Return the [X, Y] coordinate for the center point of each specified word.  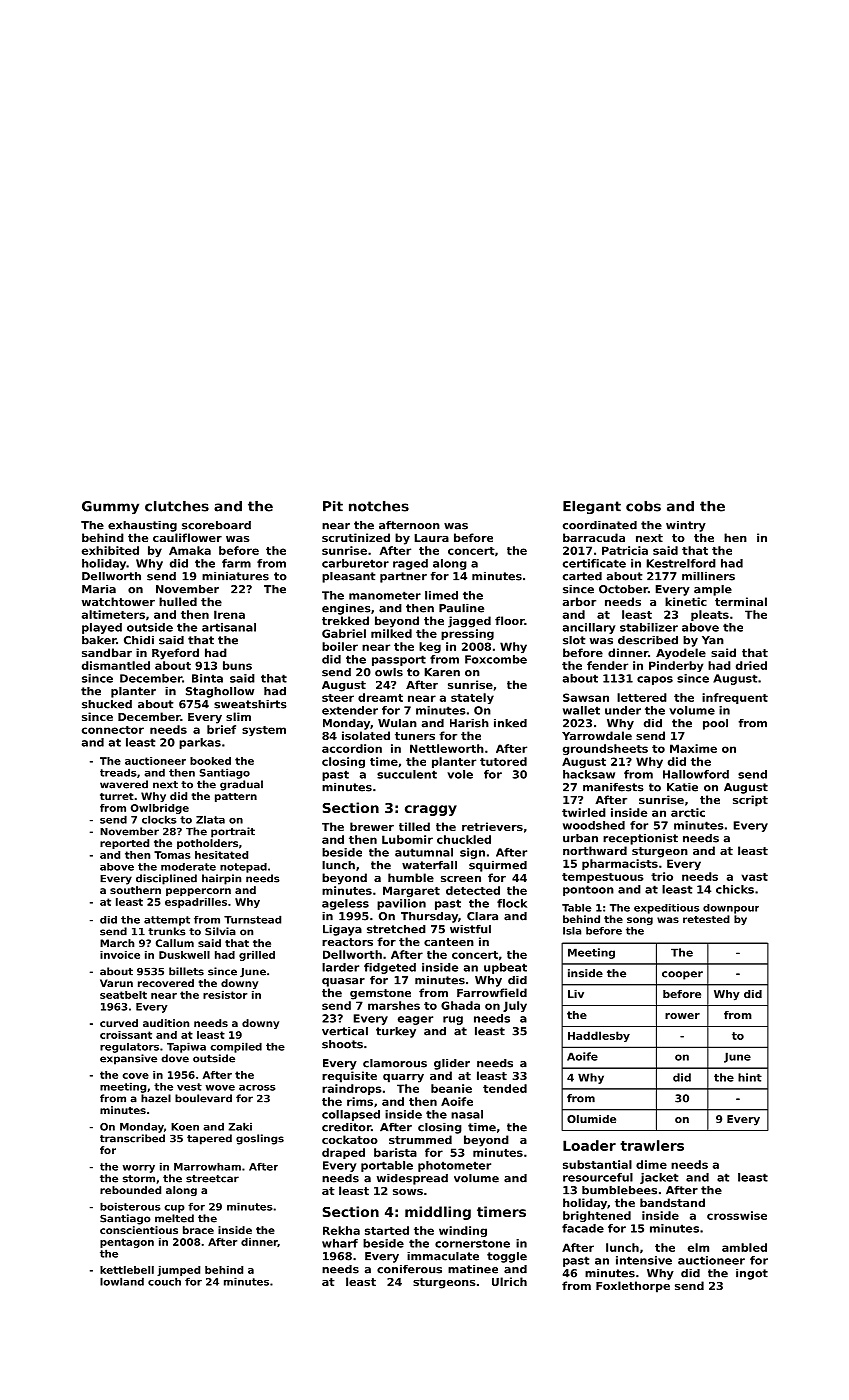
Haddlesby [599, 1036]
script [750, 801]
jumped [178, 1271]
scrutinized [356, 537]
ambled [744, 1247]
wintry [686, 526]
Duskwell [184, 955]
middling [438, 1213]
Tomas [172, 855]
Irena [229, 614]
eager [415, 1020]
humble [411, 877]
